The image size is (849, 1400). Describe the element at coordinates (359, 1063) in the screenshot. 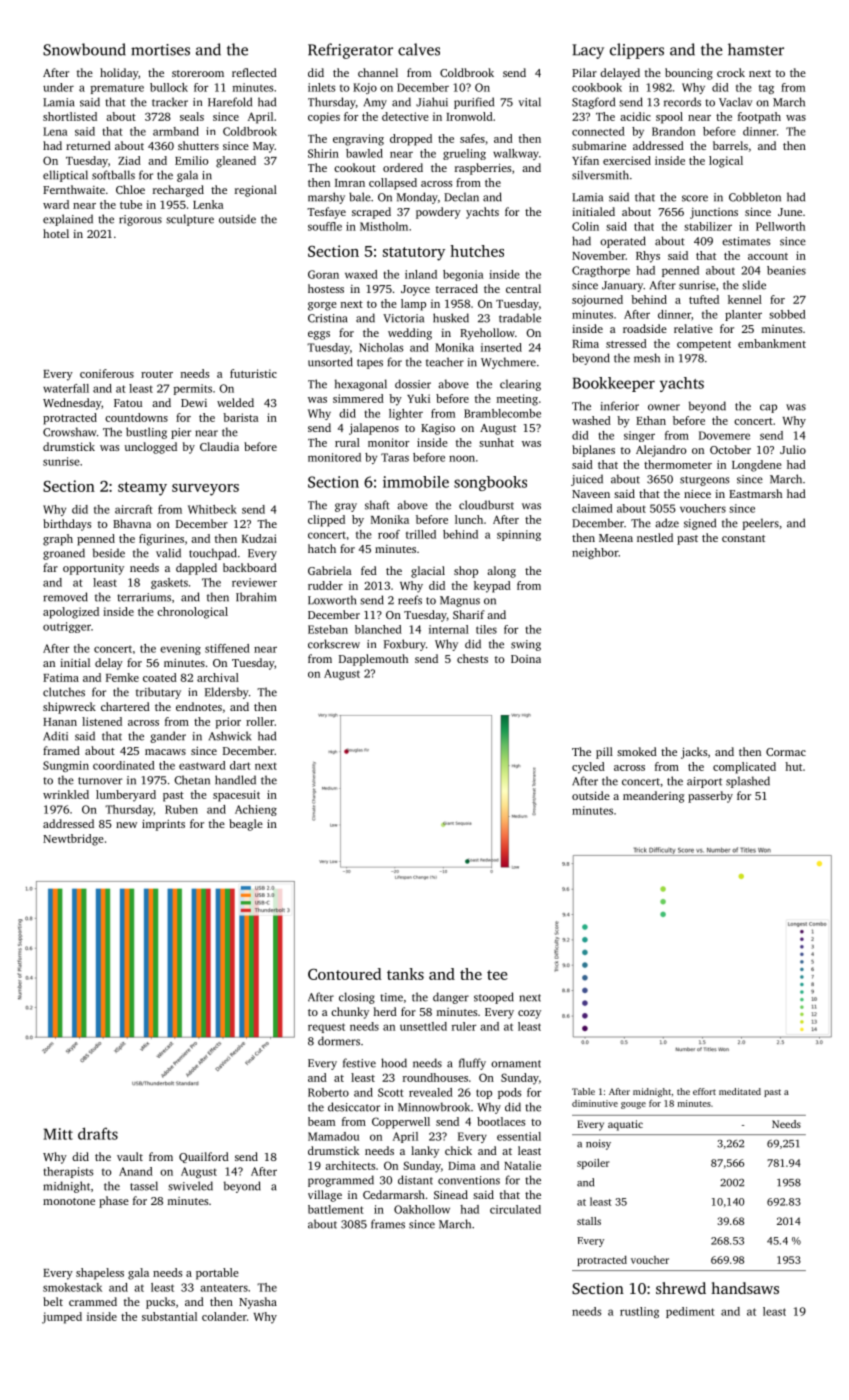

I see `festive` at that location.
